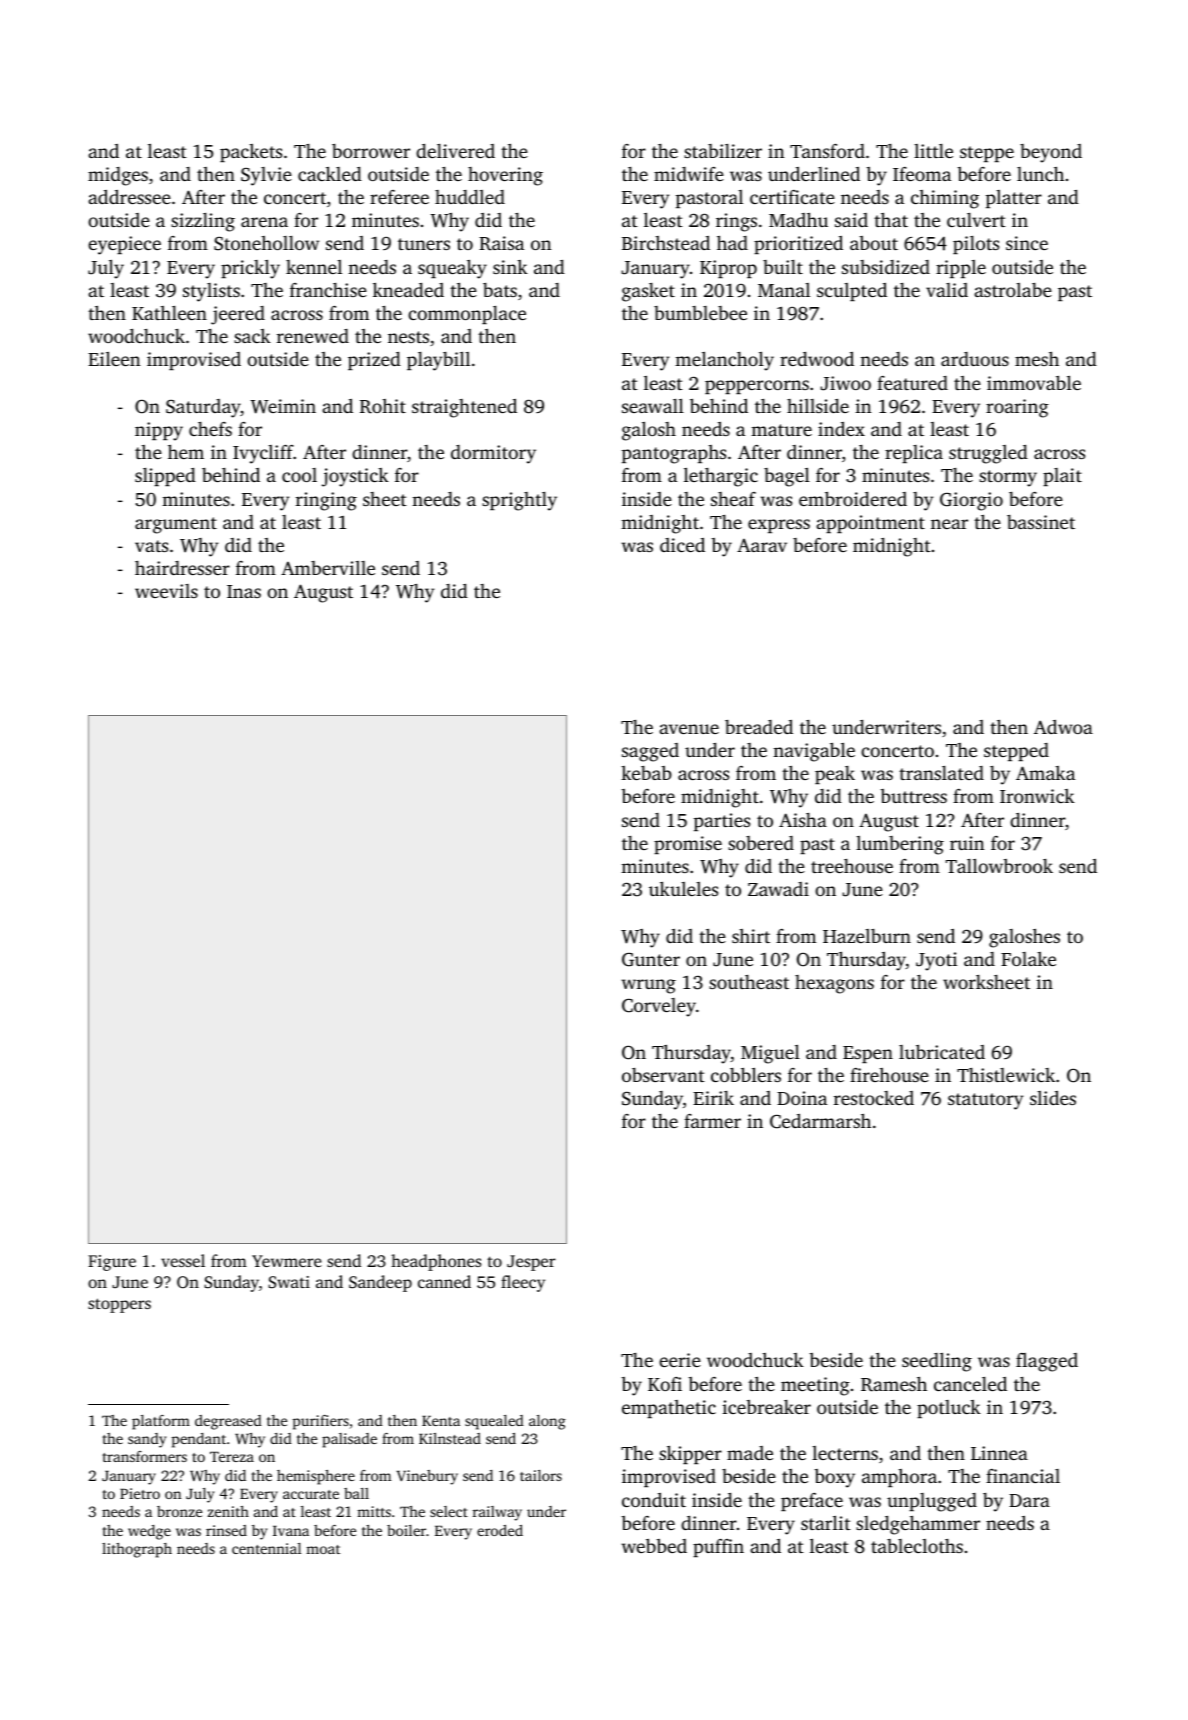  What do you see at coordinates (183, 1260) in the page?
I see `vessel` at bounding box center [183, 1260].
